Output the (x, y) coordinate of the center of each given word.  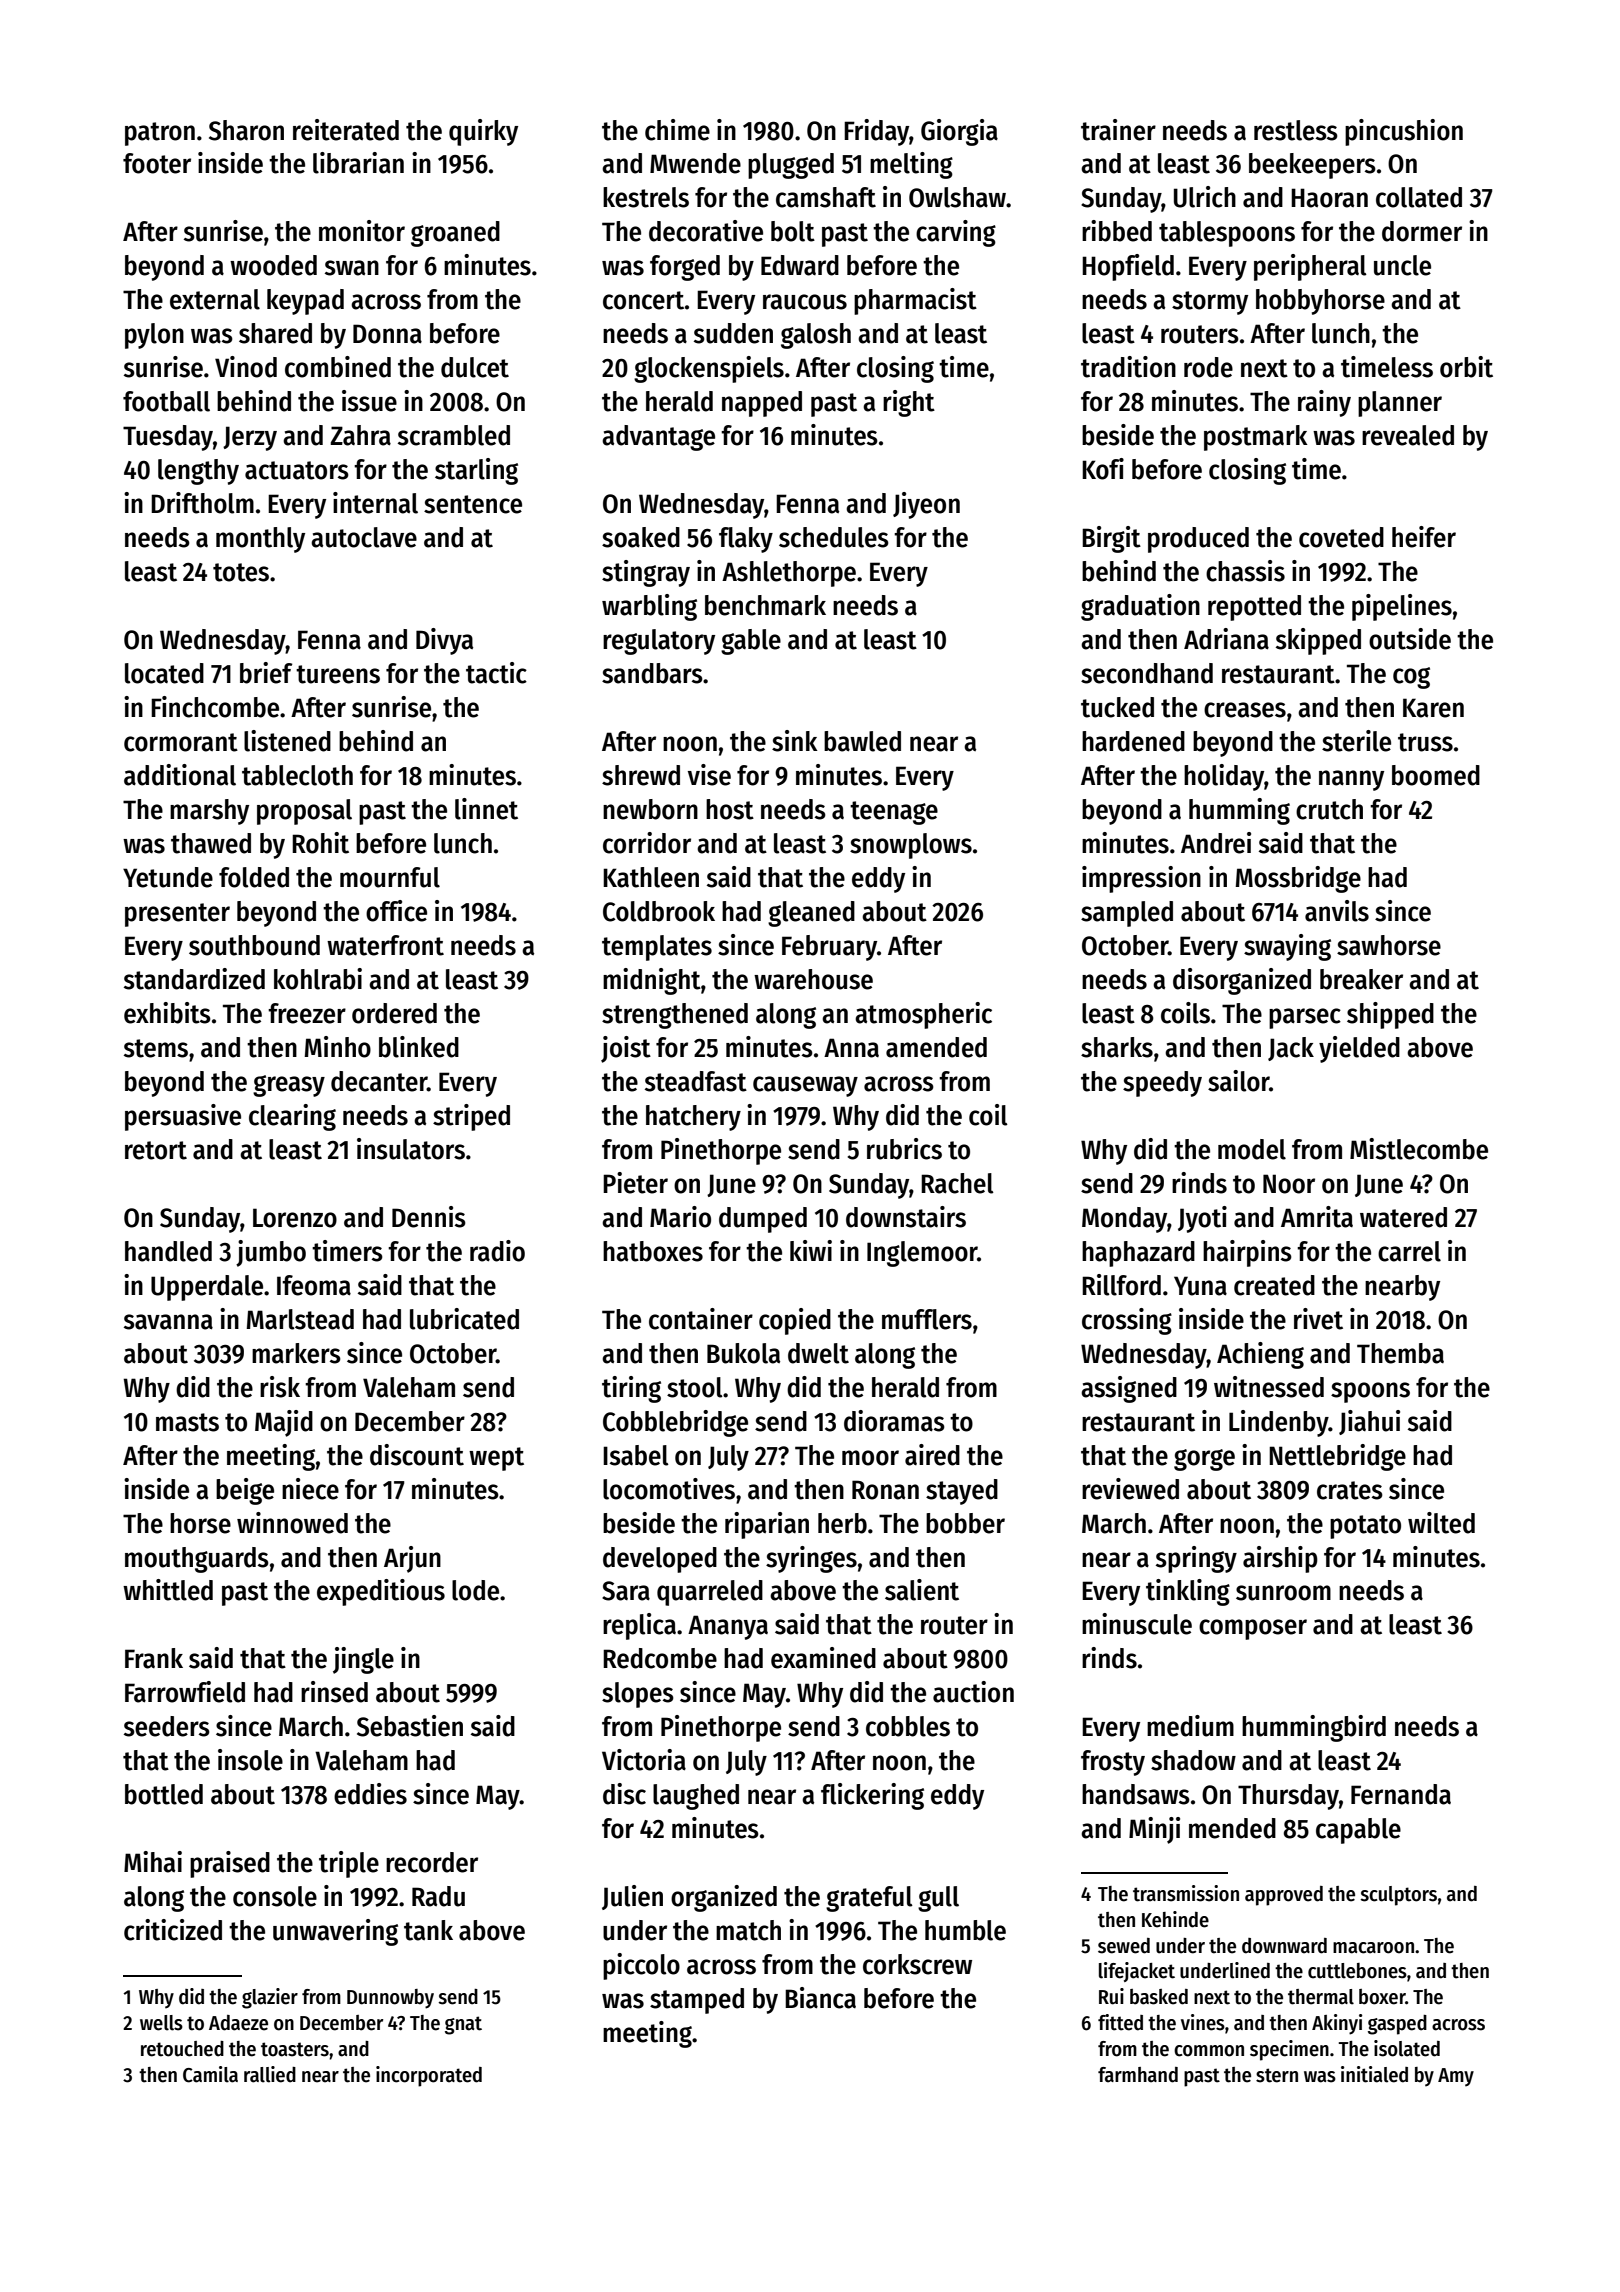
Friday (876, 132)
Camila (210, 2074)
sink (795, 741)
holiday (1224, 777)
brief (266, 673)
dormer (1422, 231)
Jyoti (1202, 1219)
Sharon (246, 130)
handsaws (1136, 1794)
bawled (862, 741)
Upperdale (207, 1288)
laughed (696, 1797)
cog (1411, 678)
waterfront (385, 945)
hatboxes (653, 1251)
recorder (432, 1862)
